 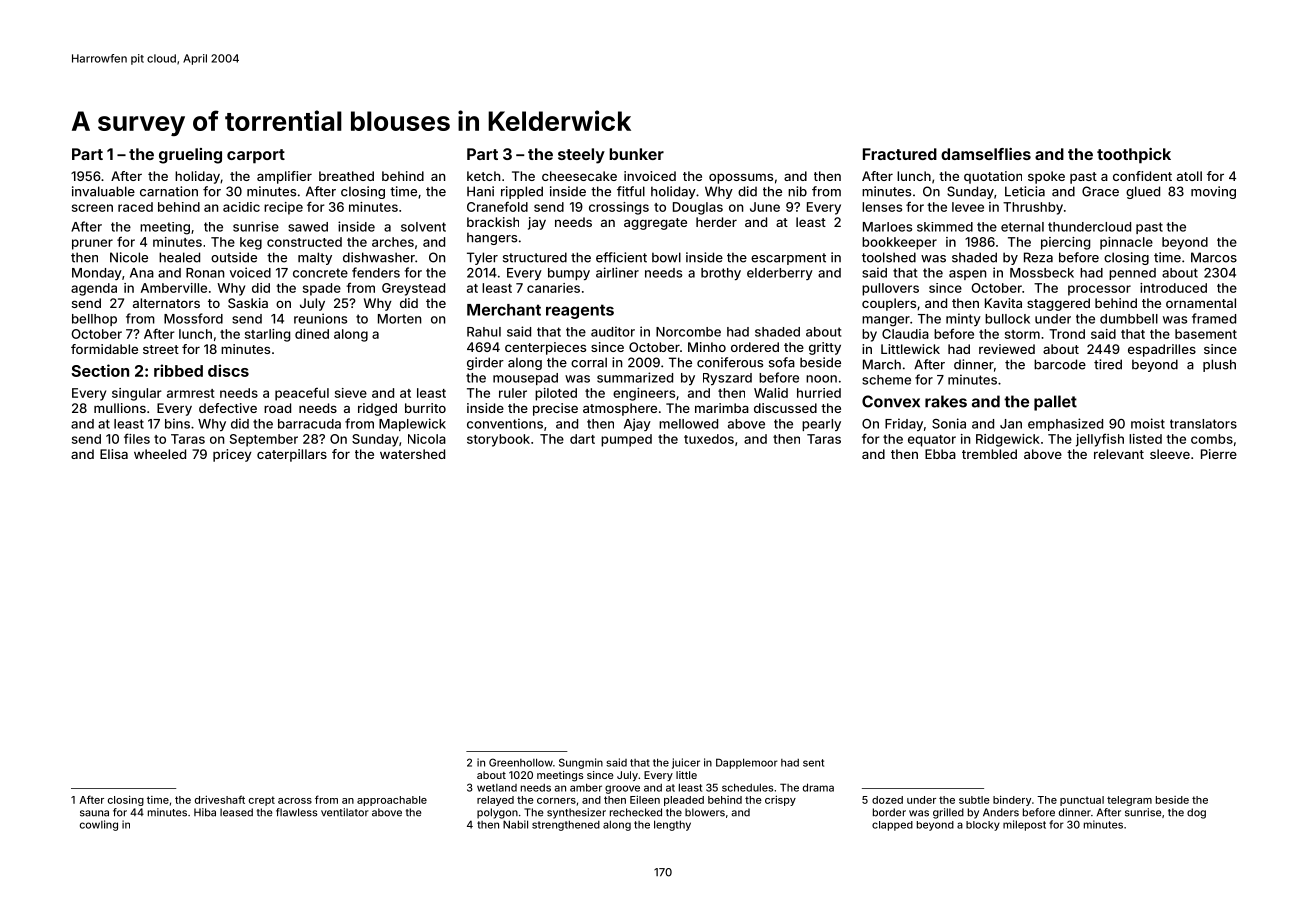 I want to click on cowling, so click(x=99, y=825).
